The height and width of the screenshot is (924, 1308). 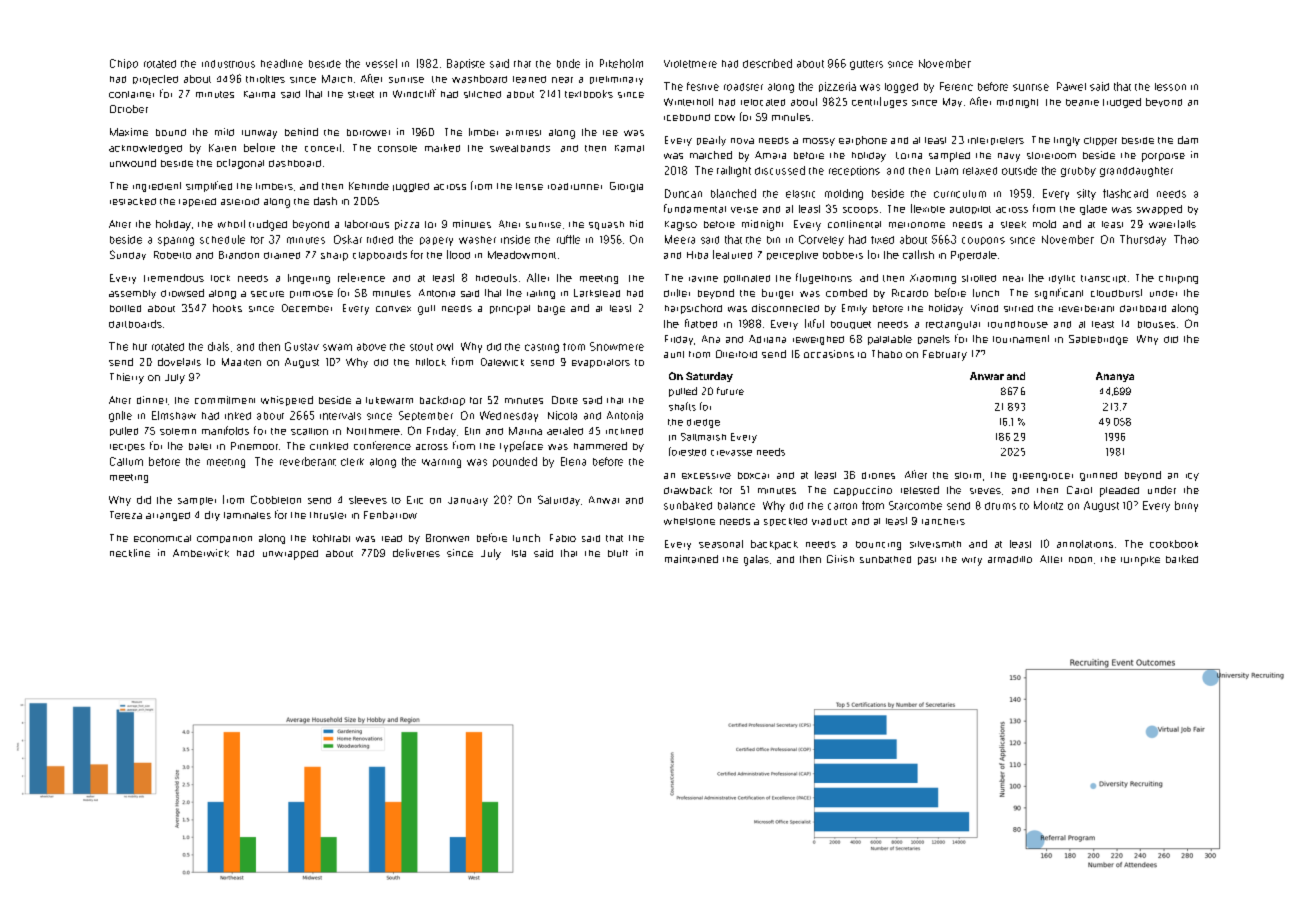 What do you see at coordinates (227, 308) in the screenshot?
I see `hooks` at bounding box center [227, 308].
